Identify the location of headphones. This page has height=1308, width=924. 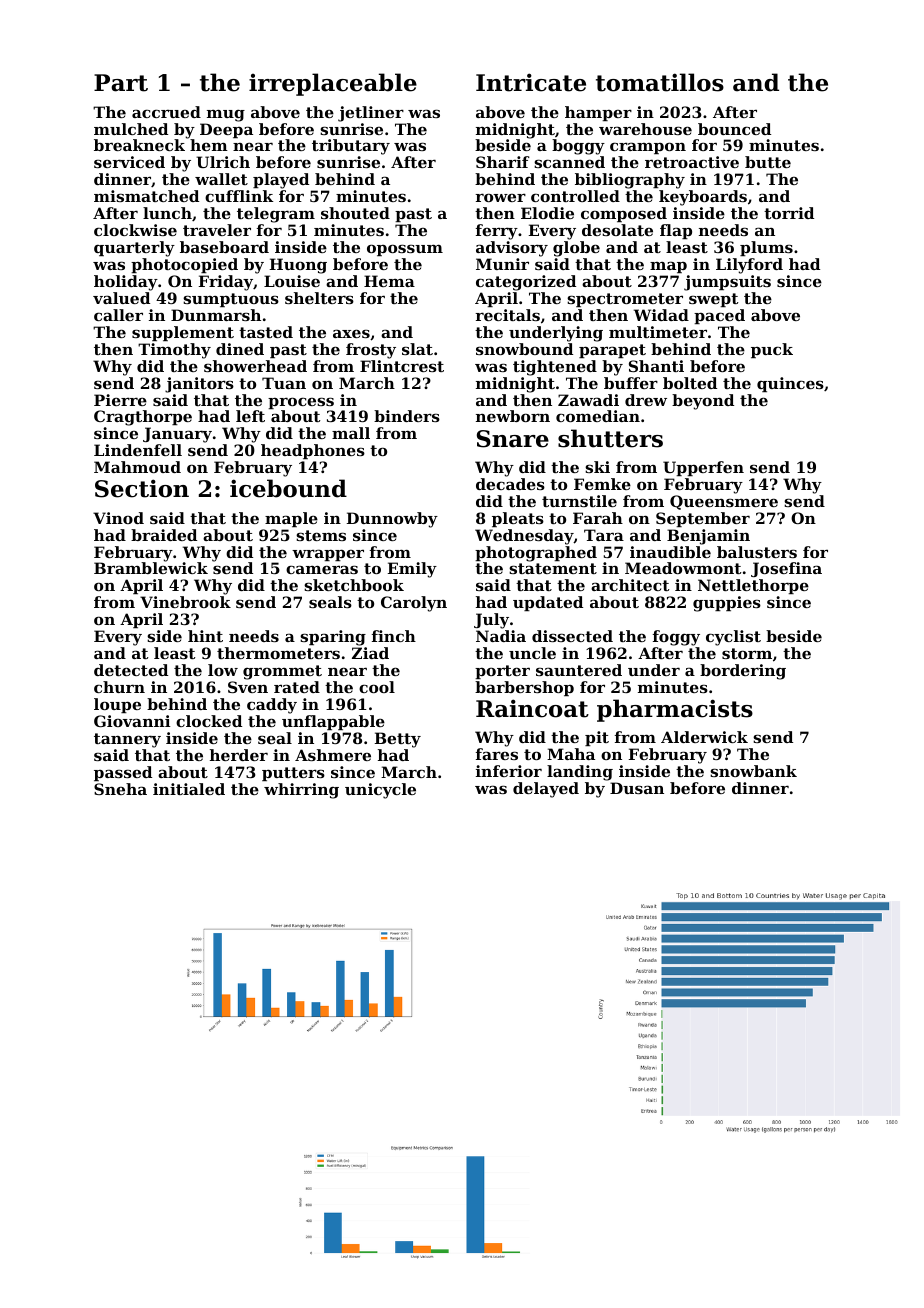
(313, 451).
